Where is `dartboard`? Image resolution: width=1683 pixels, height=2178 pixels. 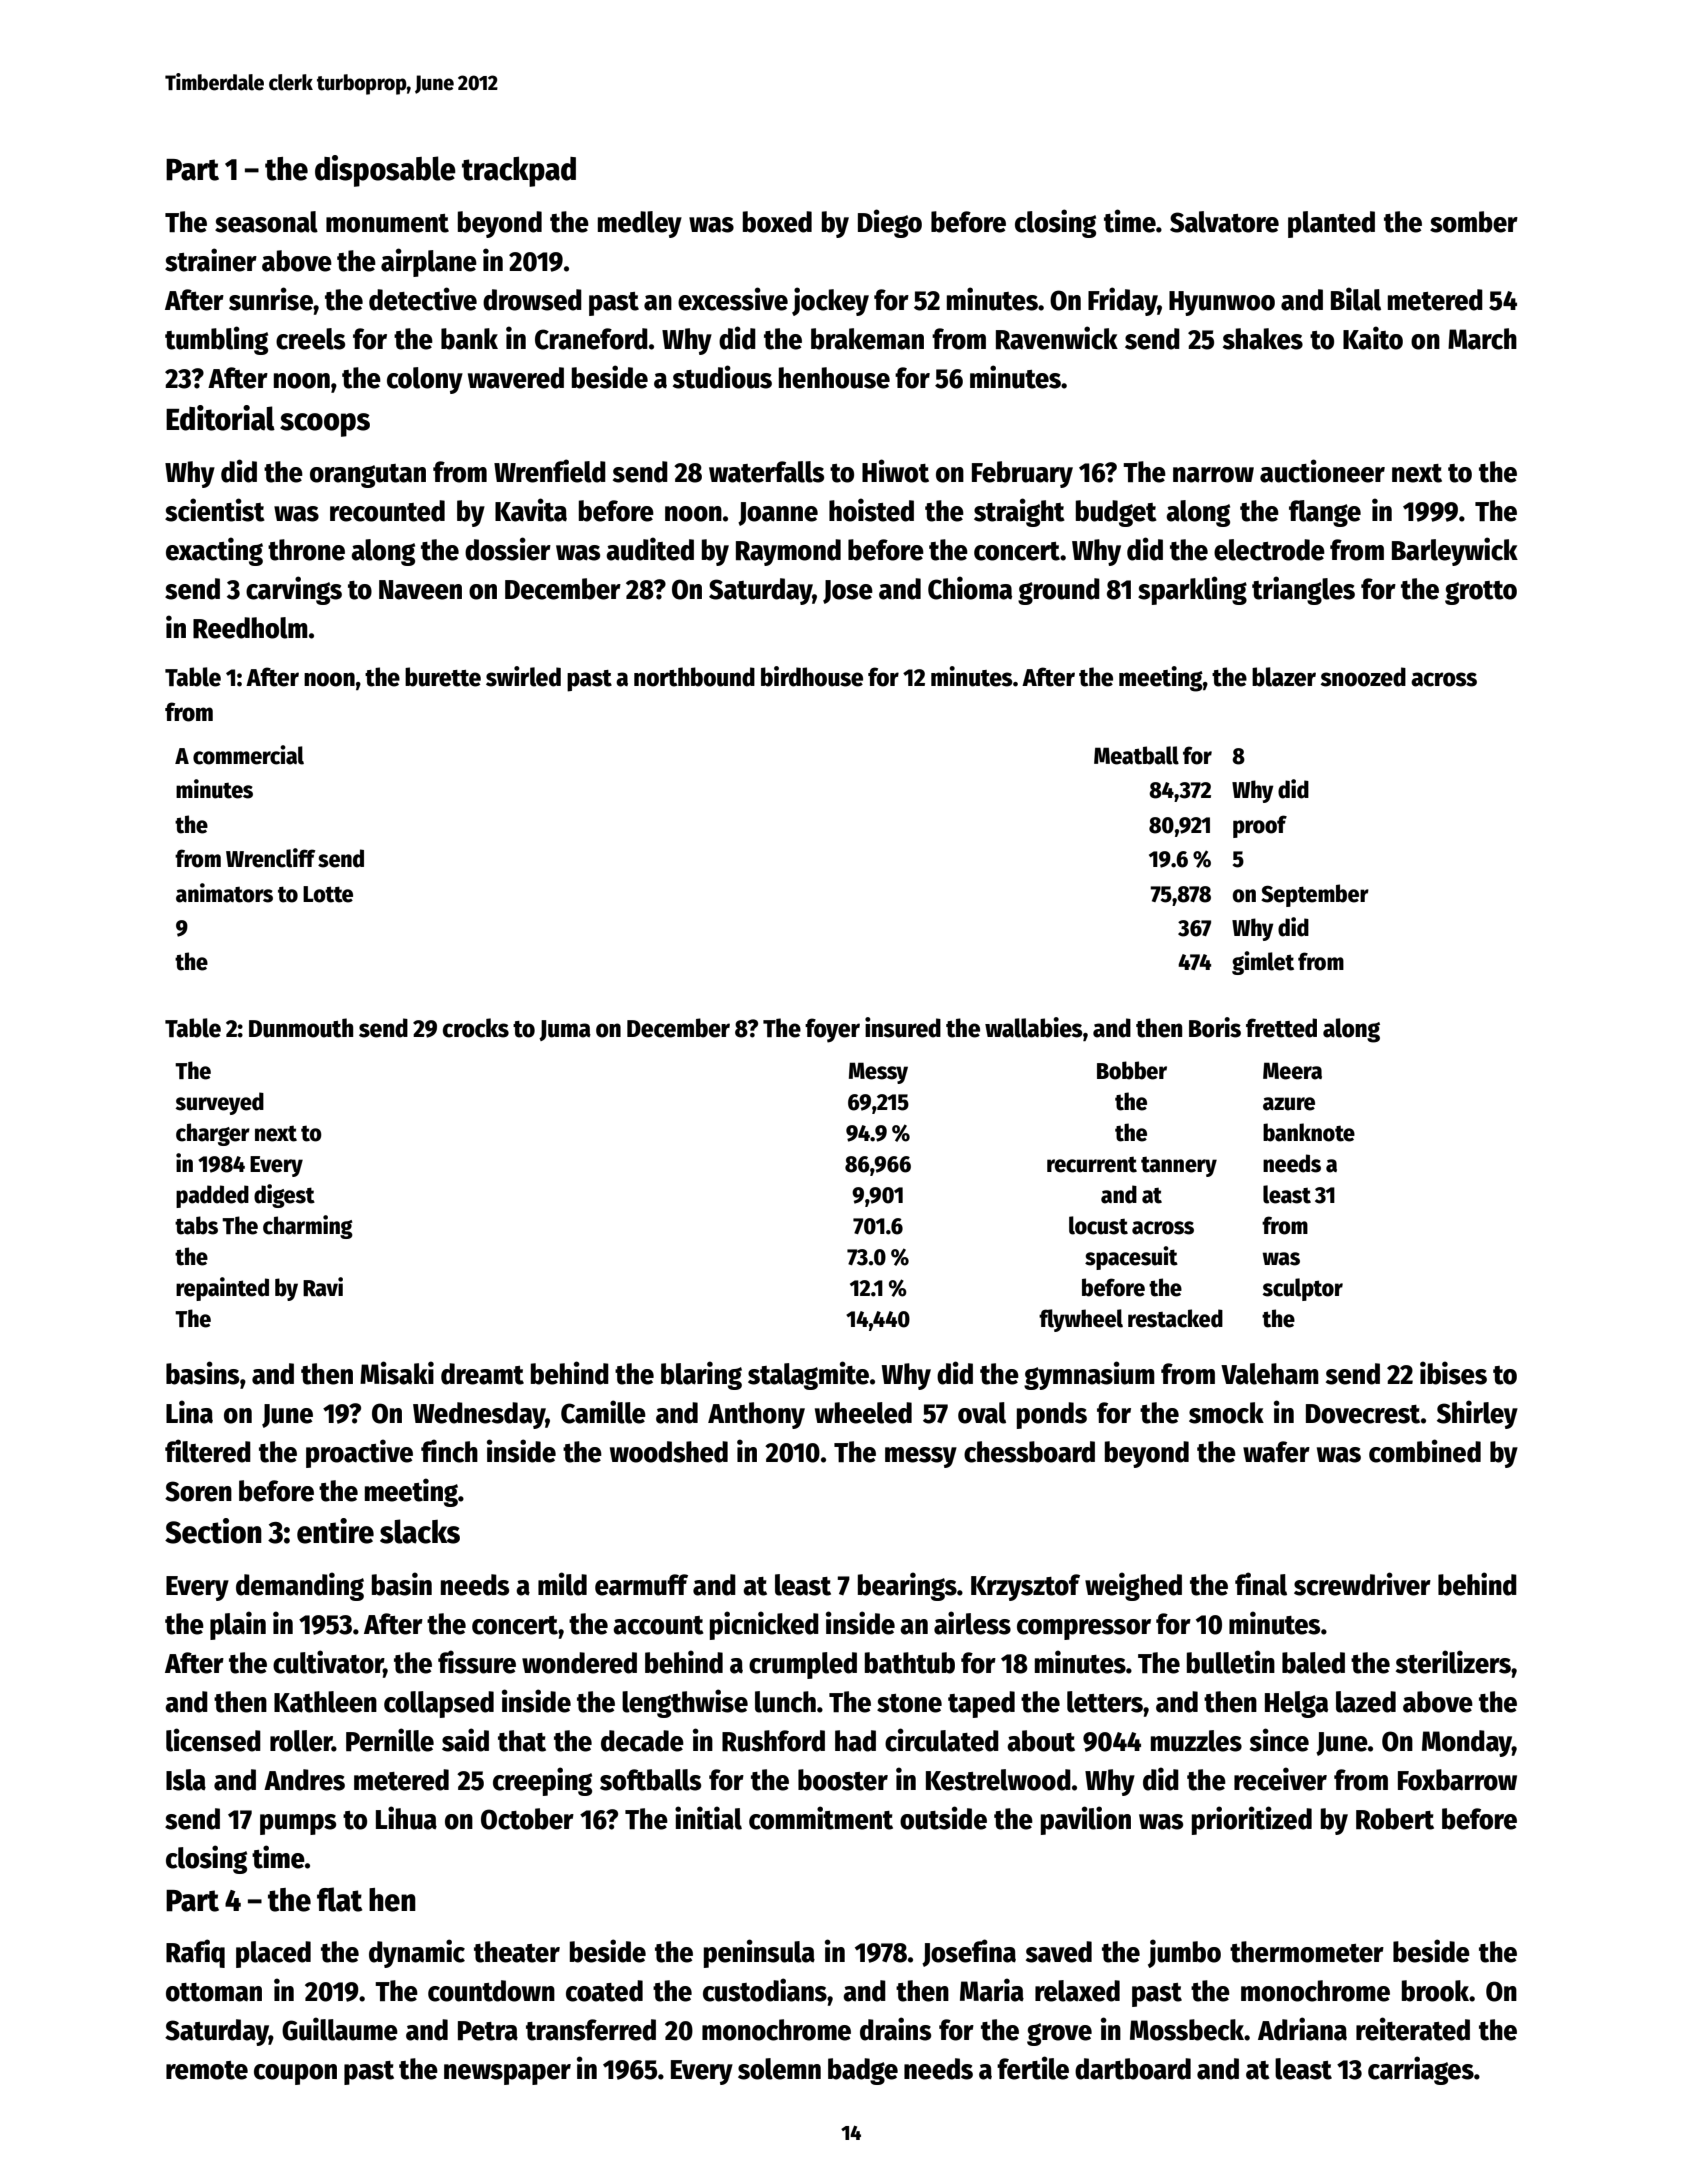 dartboard is located at coordinates (1133, 2069).
